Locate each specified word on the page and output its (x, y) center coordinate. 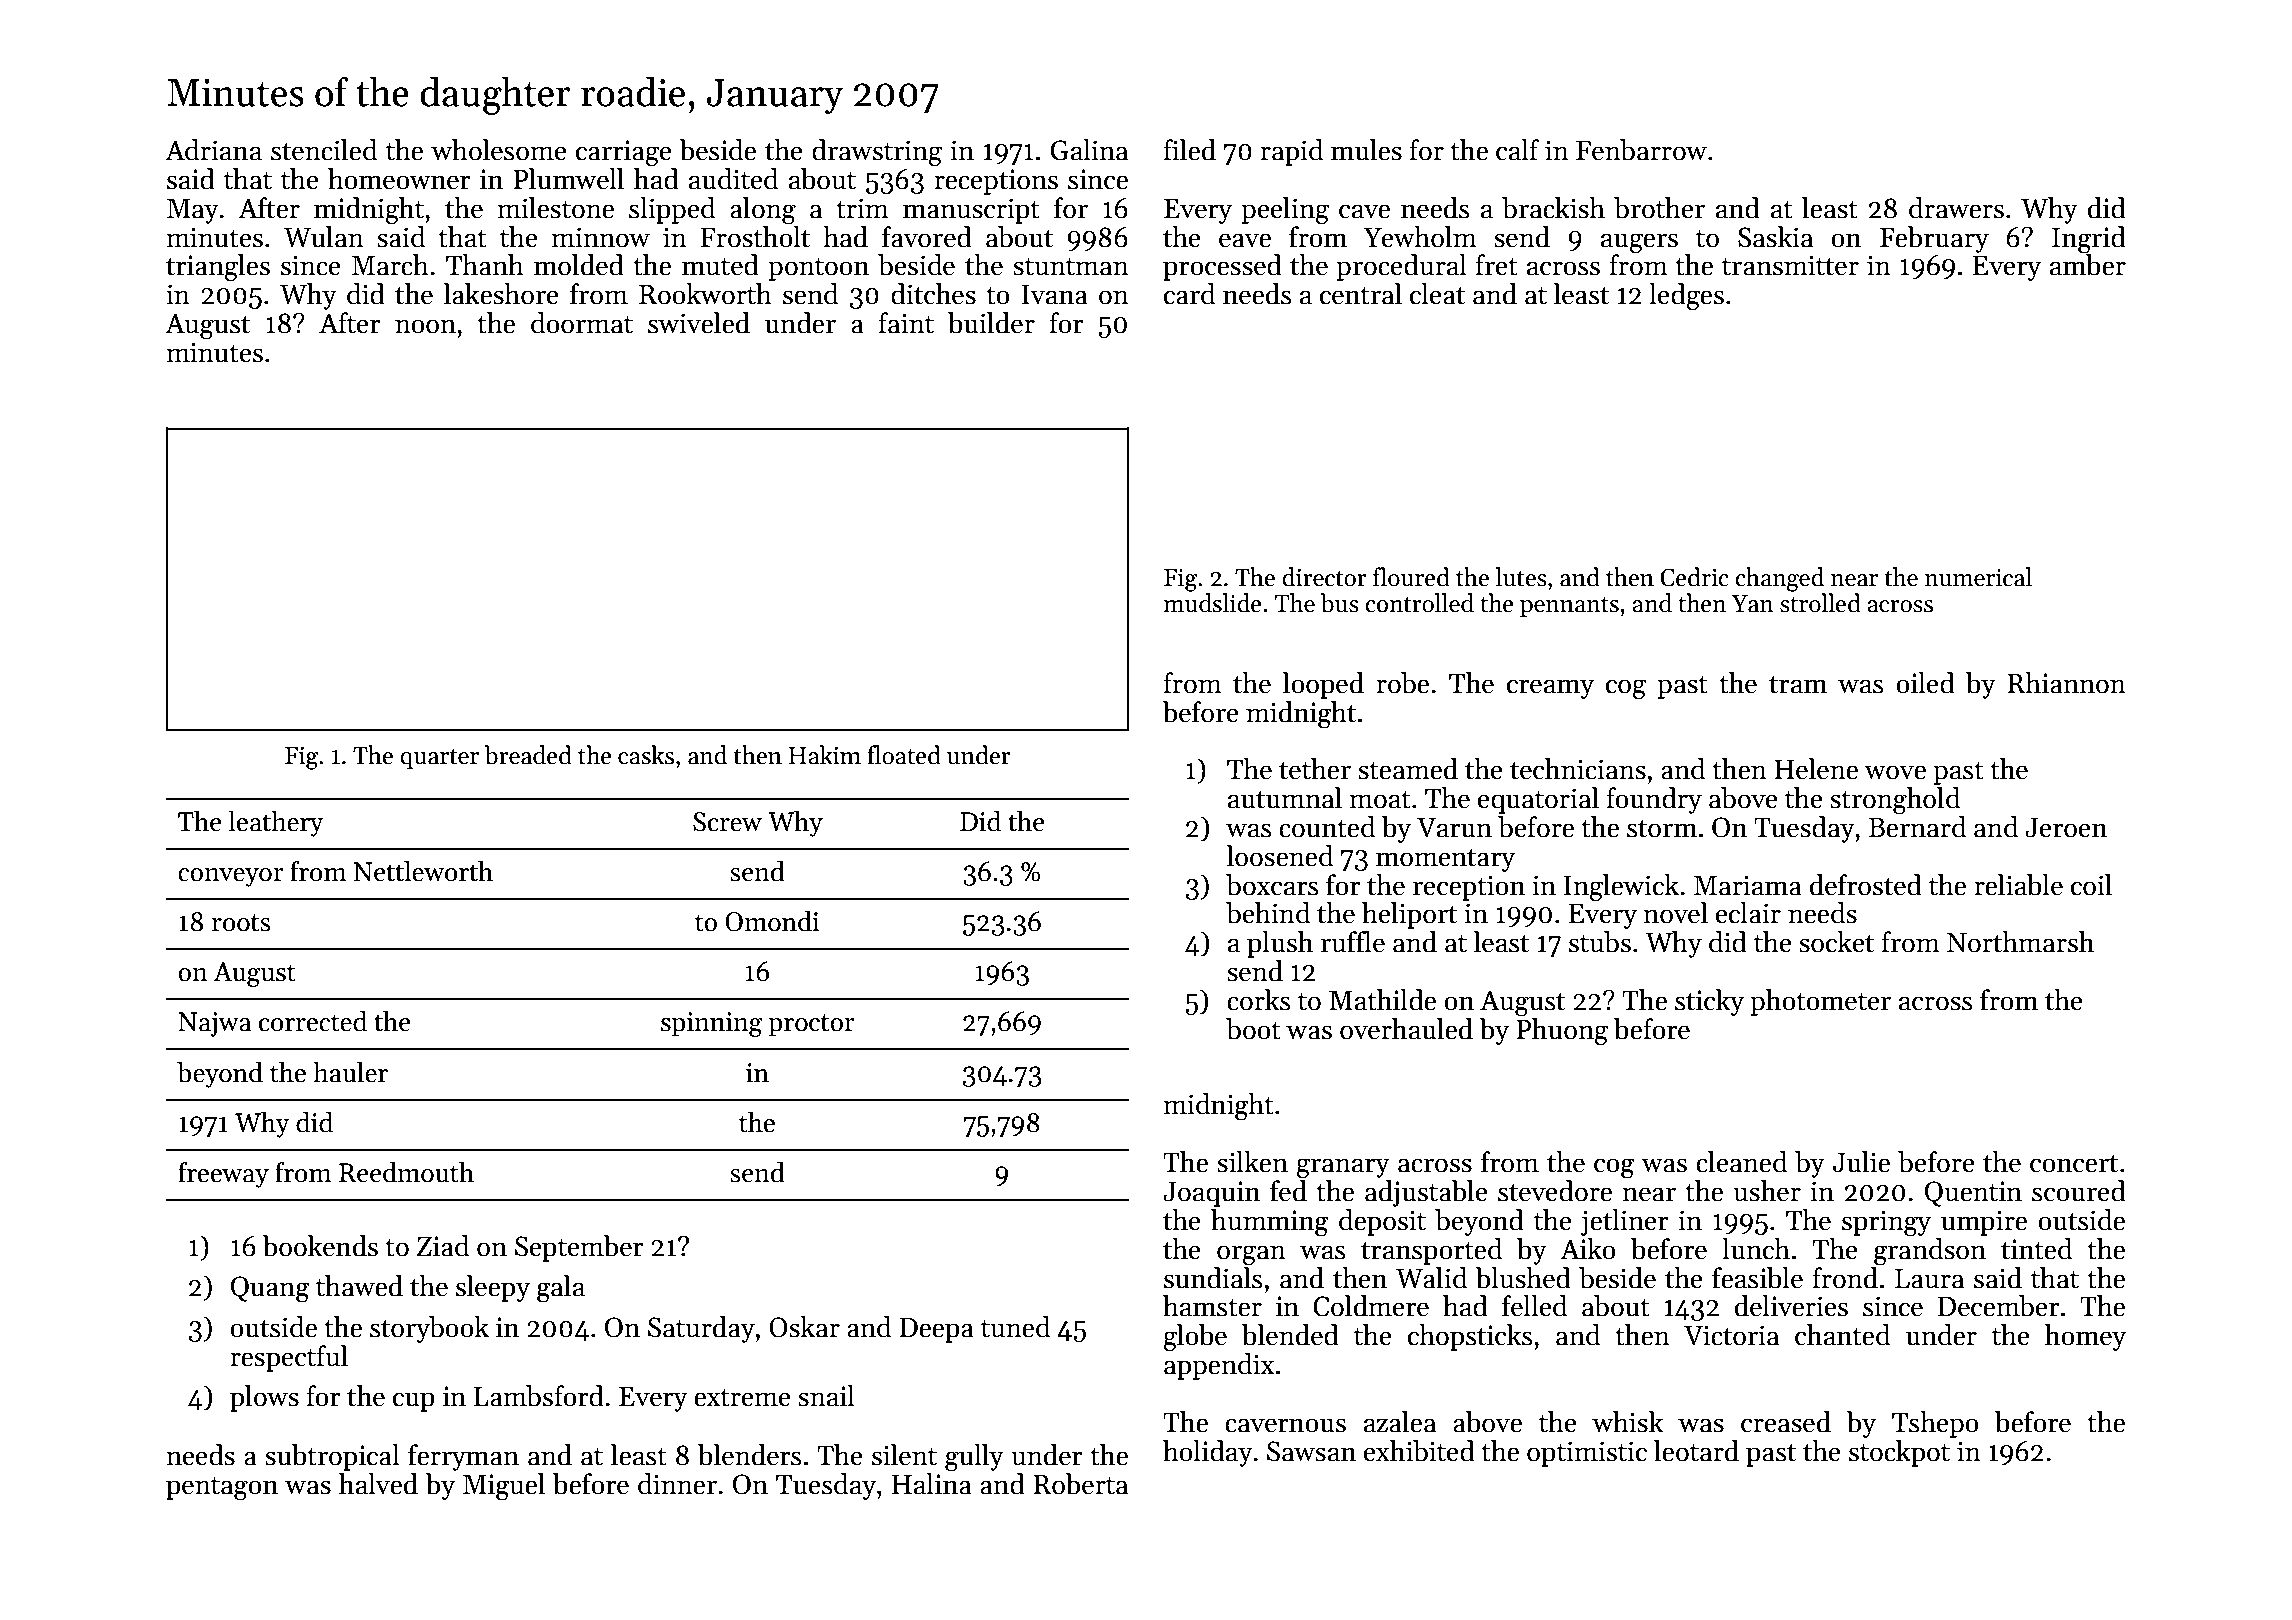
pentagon (222, 1489)
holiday (1208, 1453)
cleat (1437, 294)
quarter (439, 759)
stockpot (1899, 1453)
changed (1779, 579)
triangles (218, 268)
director (1324, 577)
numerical (1978, 577)
